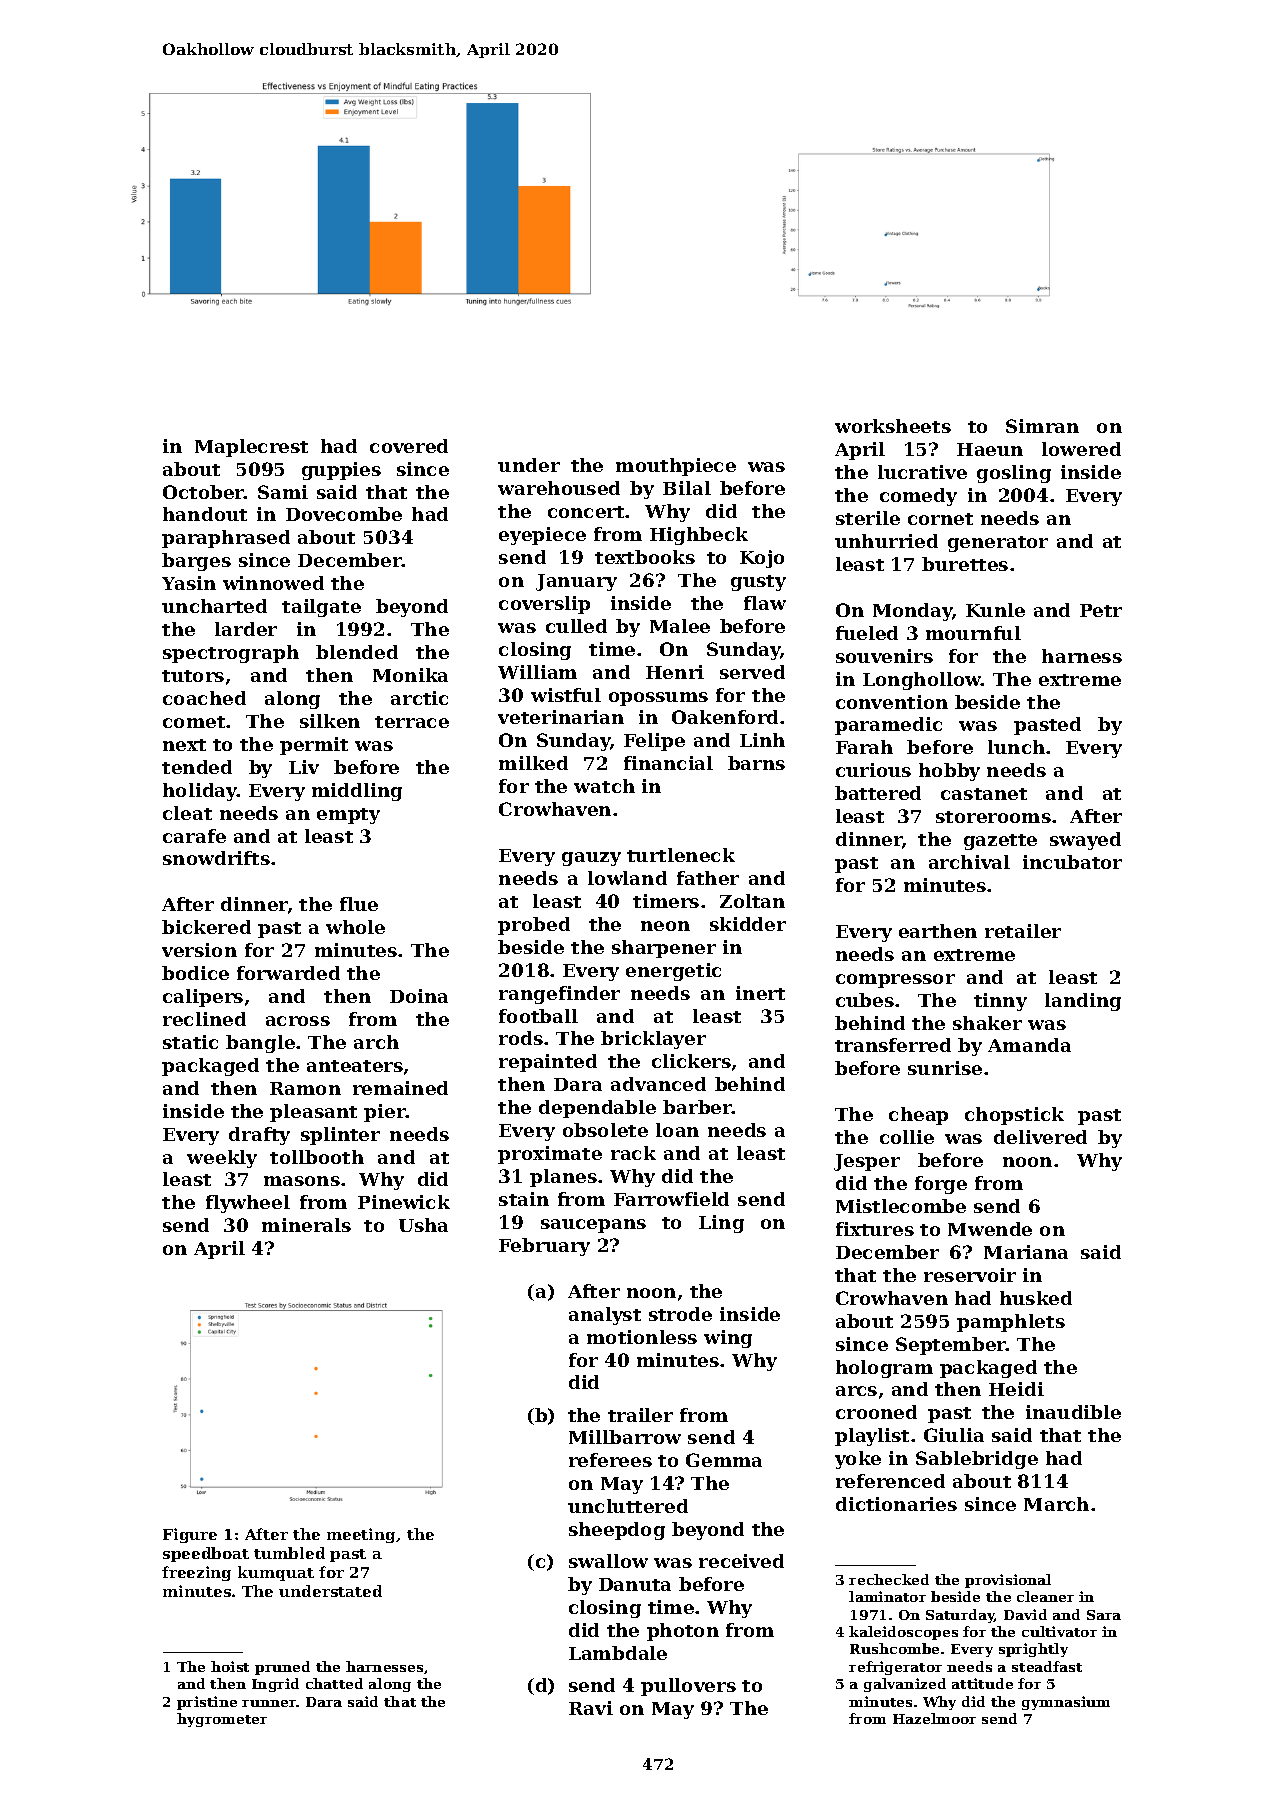 This document has width=1285, height=1817. Describe the element at coordinates (1016, 747) in the document. I see `lunch` at that location.
